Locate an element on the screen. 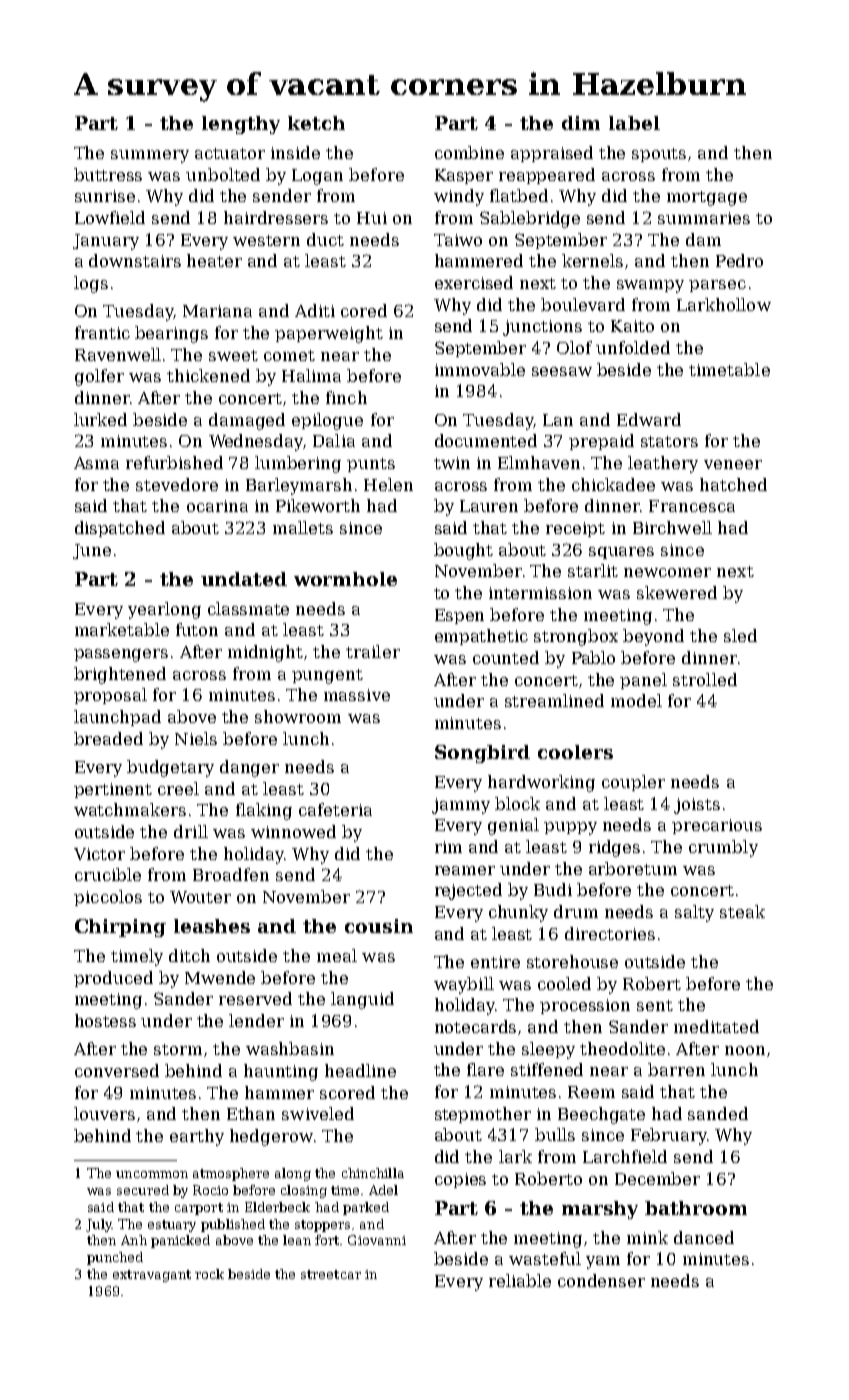  reliable is located at coordinates (520, 1280).
